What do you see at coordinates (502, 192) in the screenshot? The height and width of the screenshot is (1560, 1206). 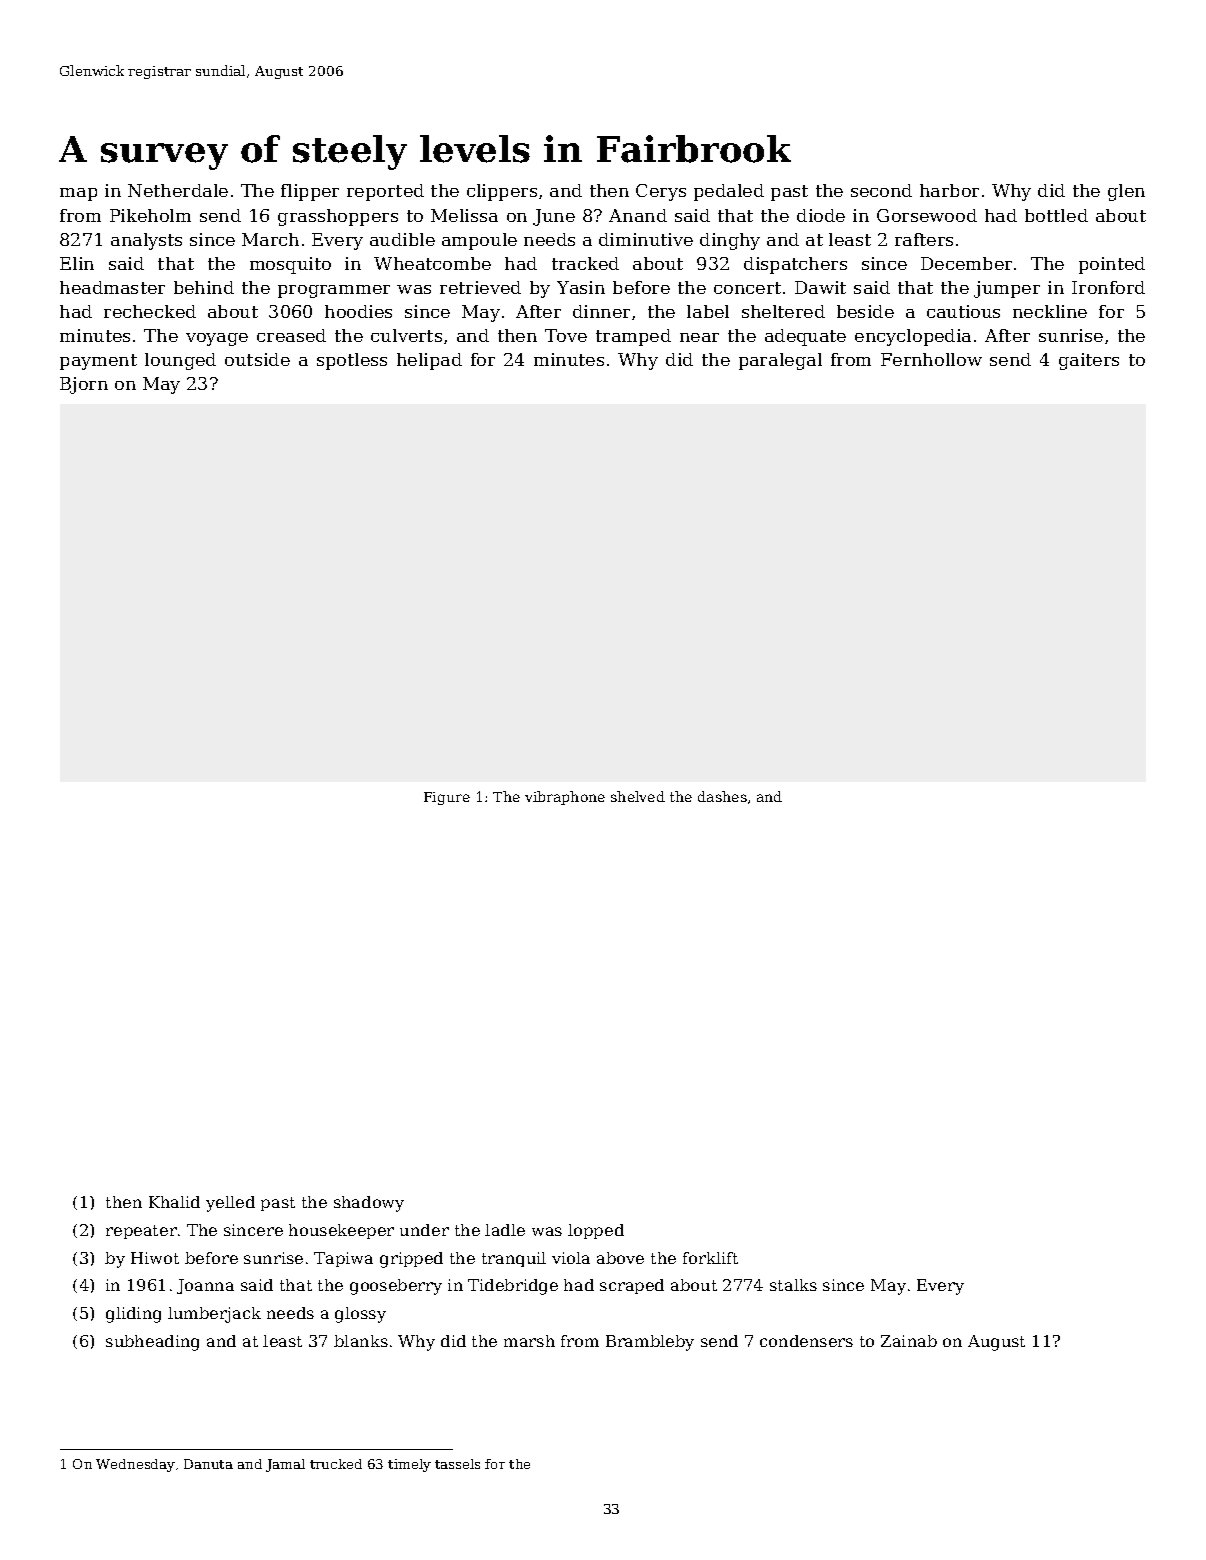 I see `clippers` at bounding box center [502, 192].
